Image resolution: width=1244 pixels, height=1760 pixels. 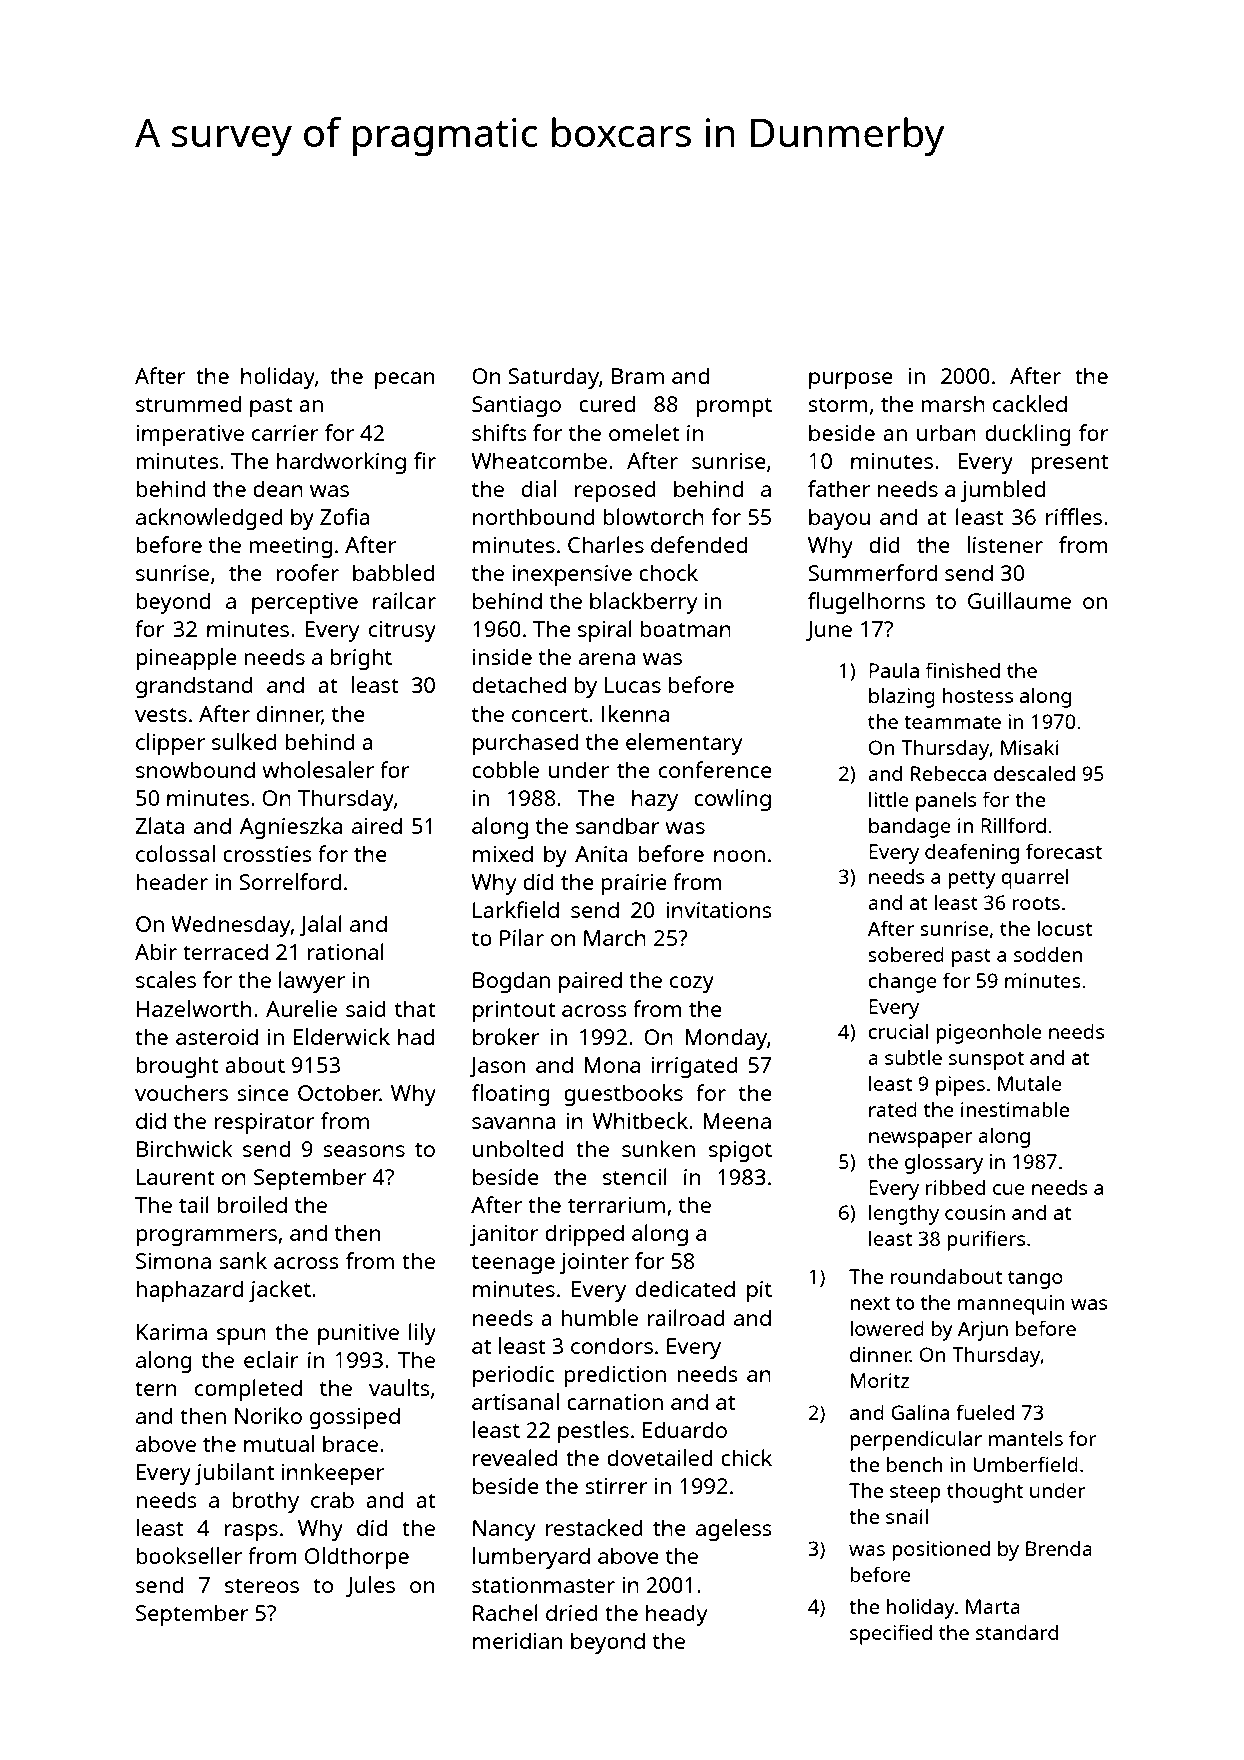 What do you see at coordinates (155, 1388) in the document?
I see `tern` at bounding box center [155, 1388].
